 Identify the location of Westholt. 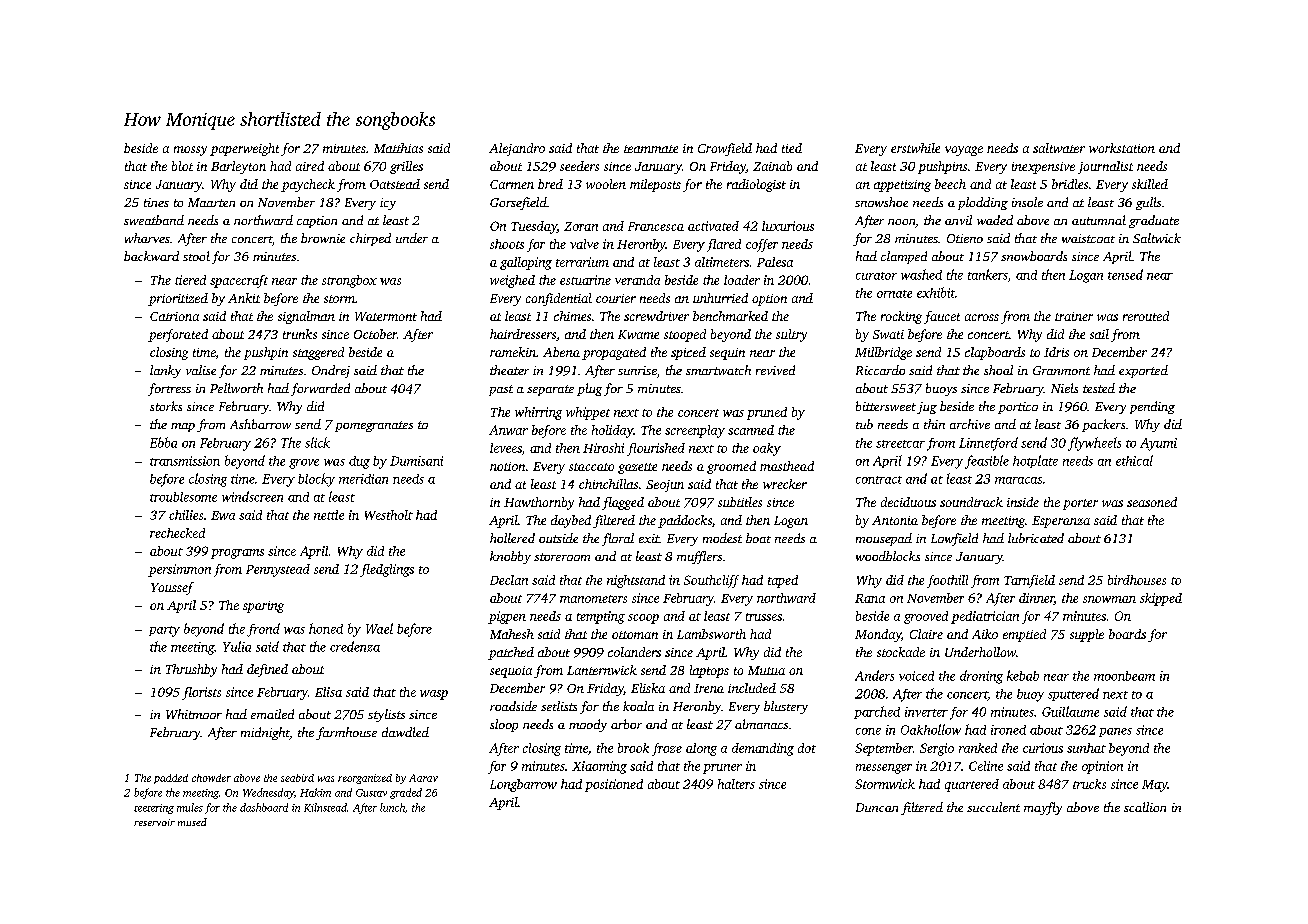
(389, 515).
